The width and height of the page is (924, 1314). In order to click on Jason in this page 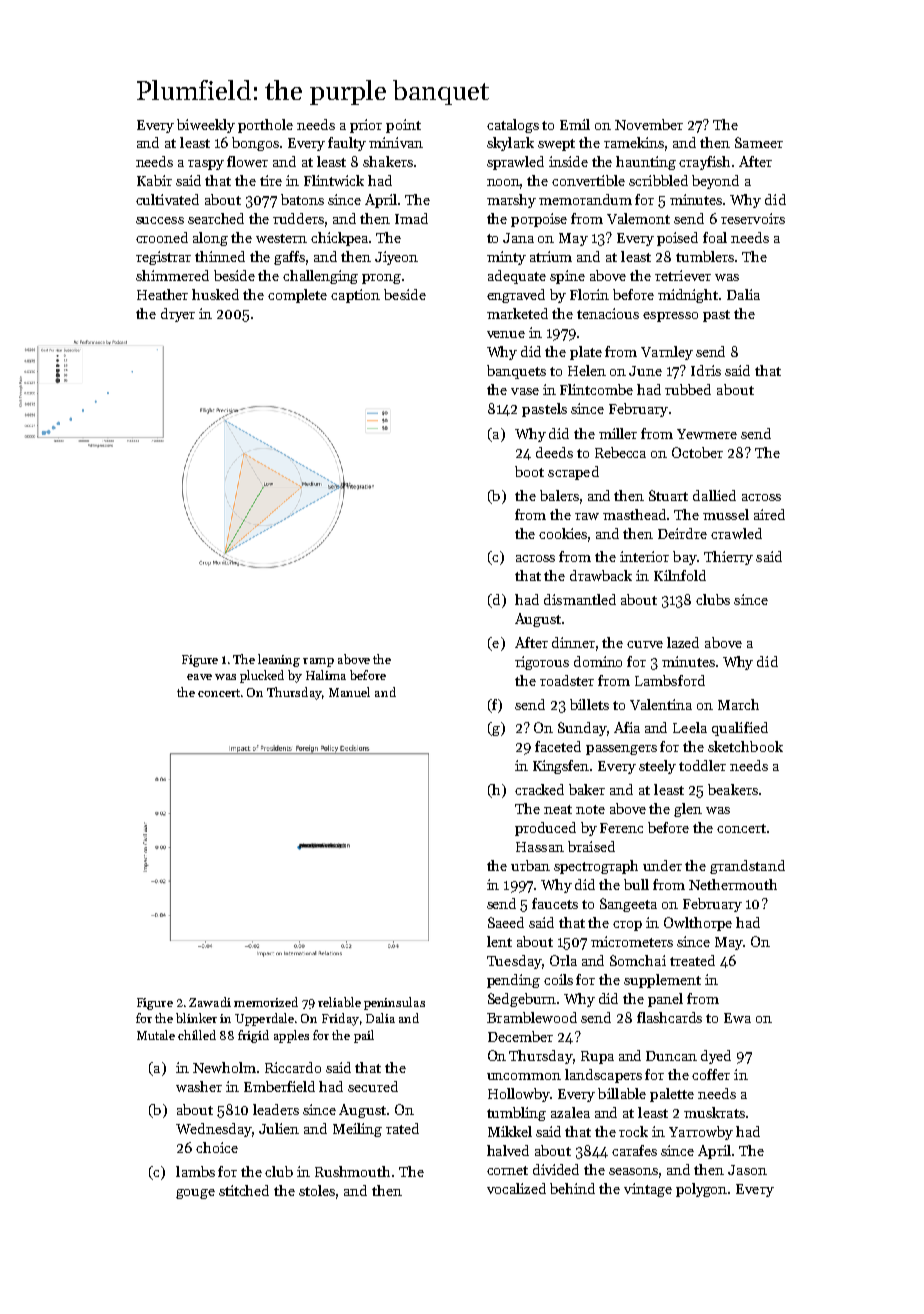, I will do `click(747, 1170)`.
